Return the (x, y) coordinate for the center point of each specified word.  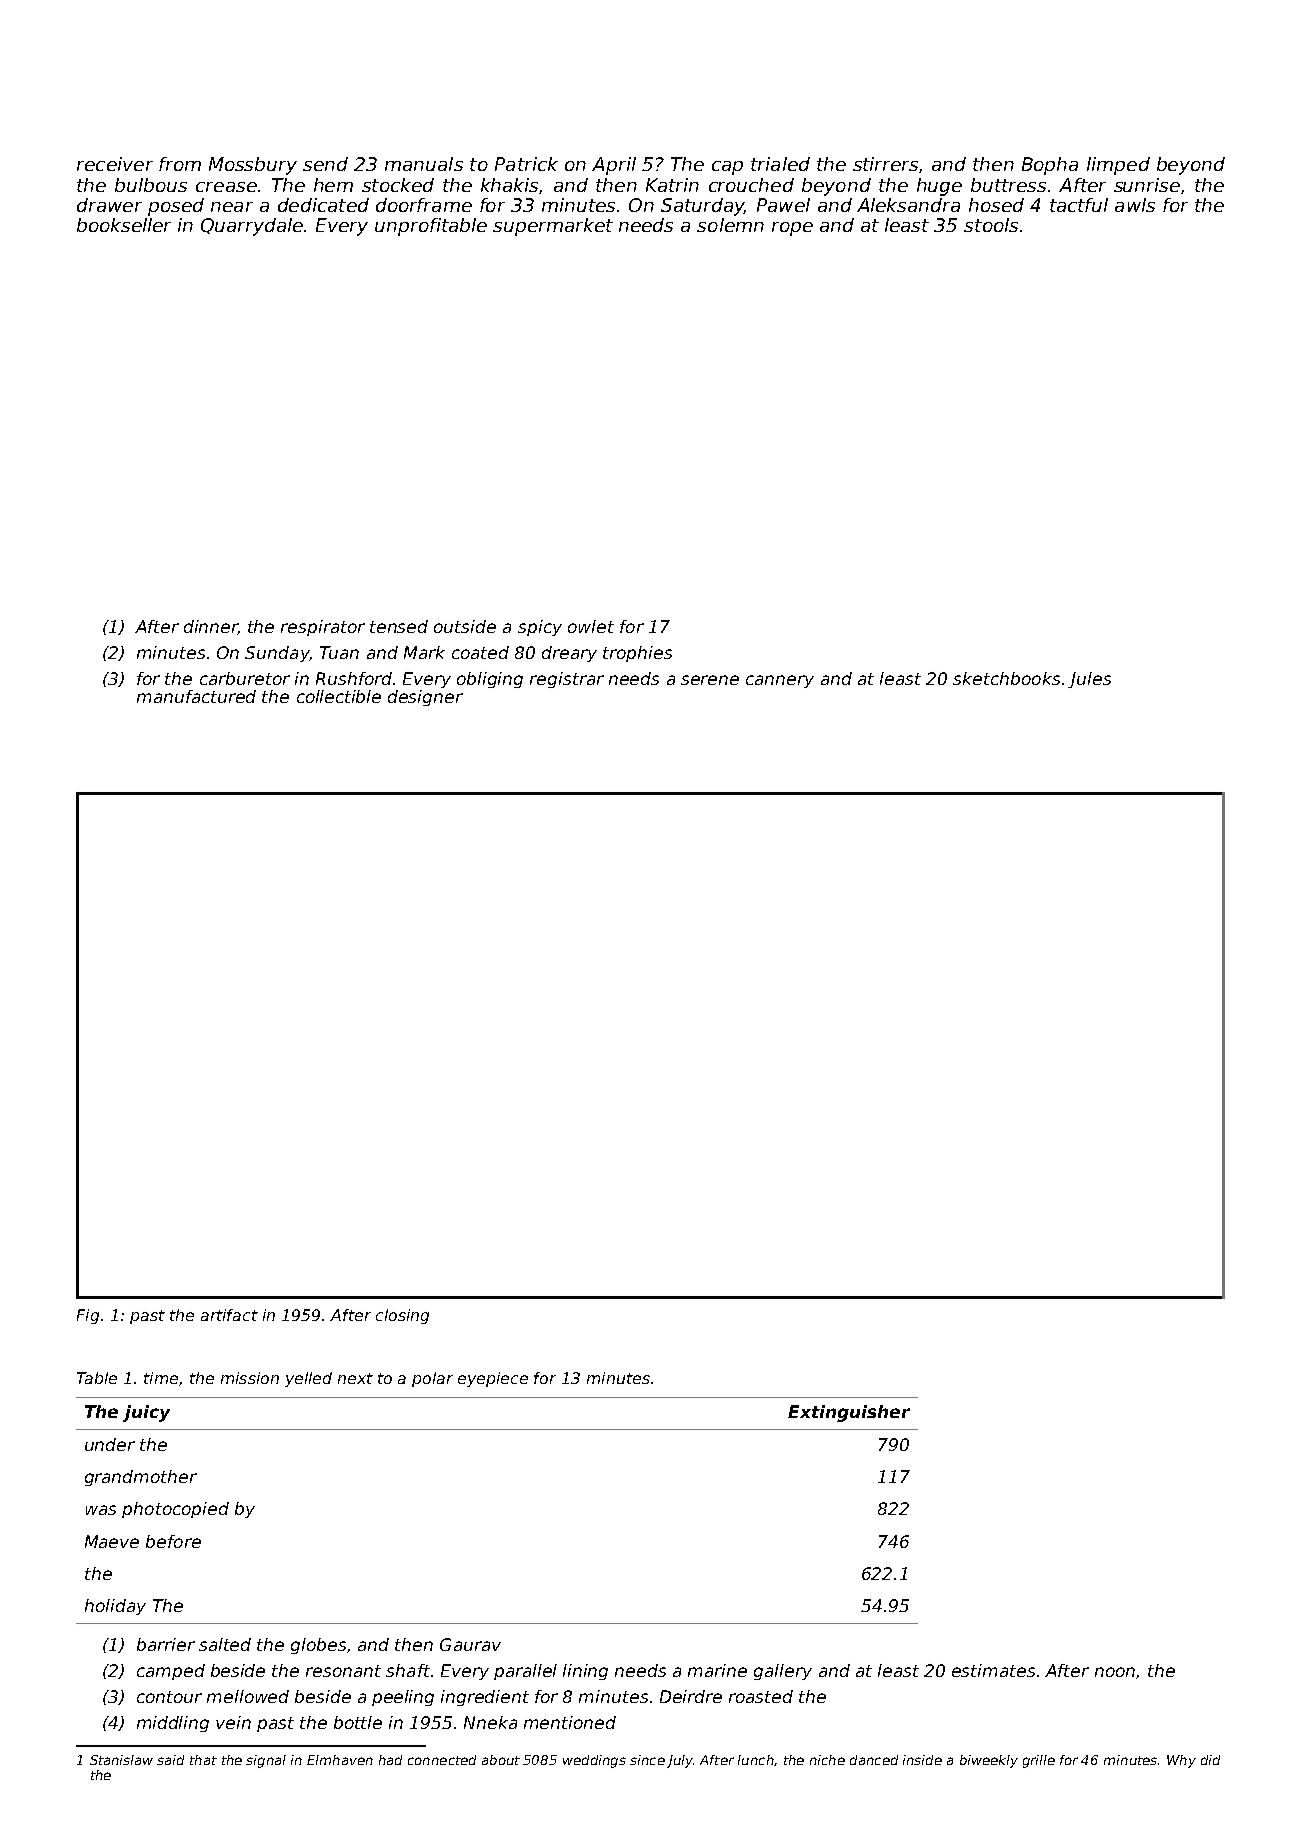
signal (266, 1761)
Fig (88, 1316)
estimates (993, 1670)
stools (991, 225)
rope (792, 229)
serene (710, 680)
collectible (339, 696)
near (232, 207)
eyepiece (493, 1379)
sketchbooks (1006, 678)
